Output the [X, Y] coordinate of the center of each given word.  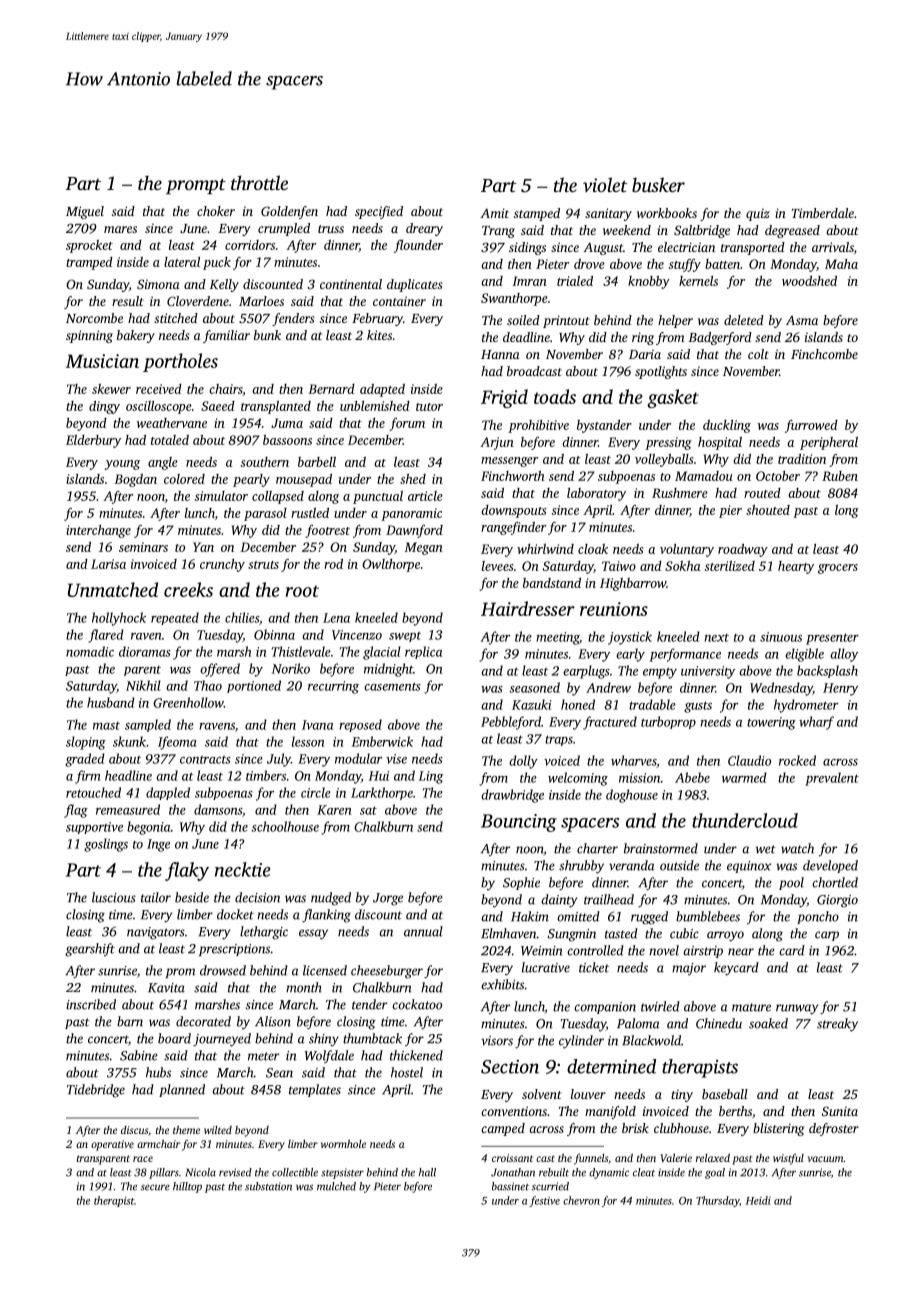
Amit [494, 213]
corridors [250, 245]
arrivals [833, 247]
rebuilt [554, 1172]
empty [660, 673]
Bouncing [519, 823]
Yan [203, 547]
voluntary [687, 550]
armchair [158, 1143]
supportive [94, 828]
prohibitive [538, 426]
